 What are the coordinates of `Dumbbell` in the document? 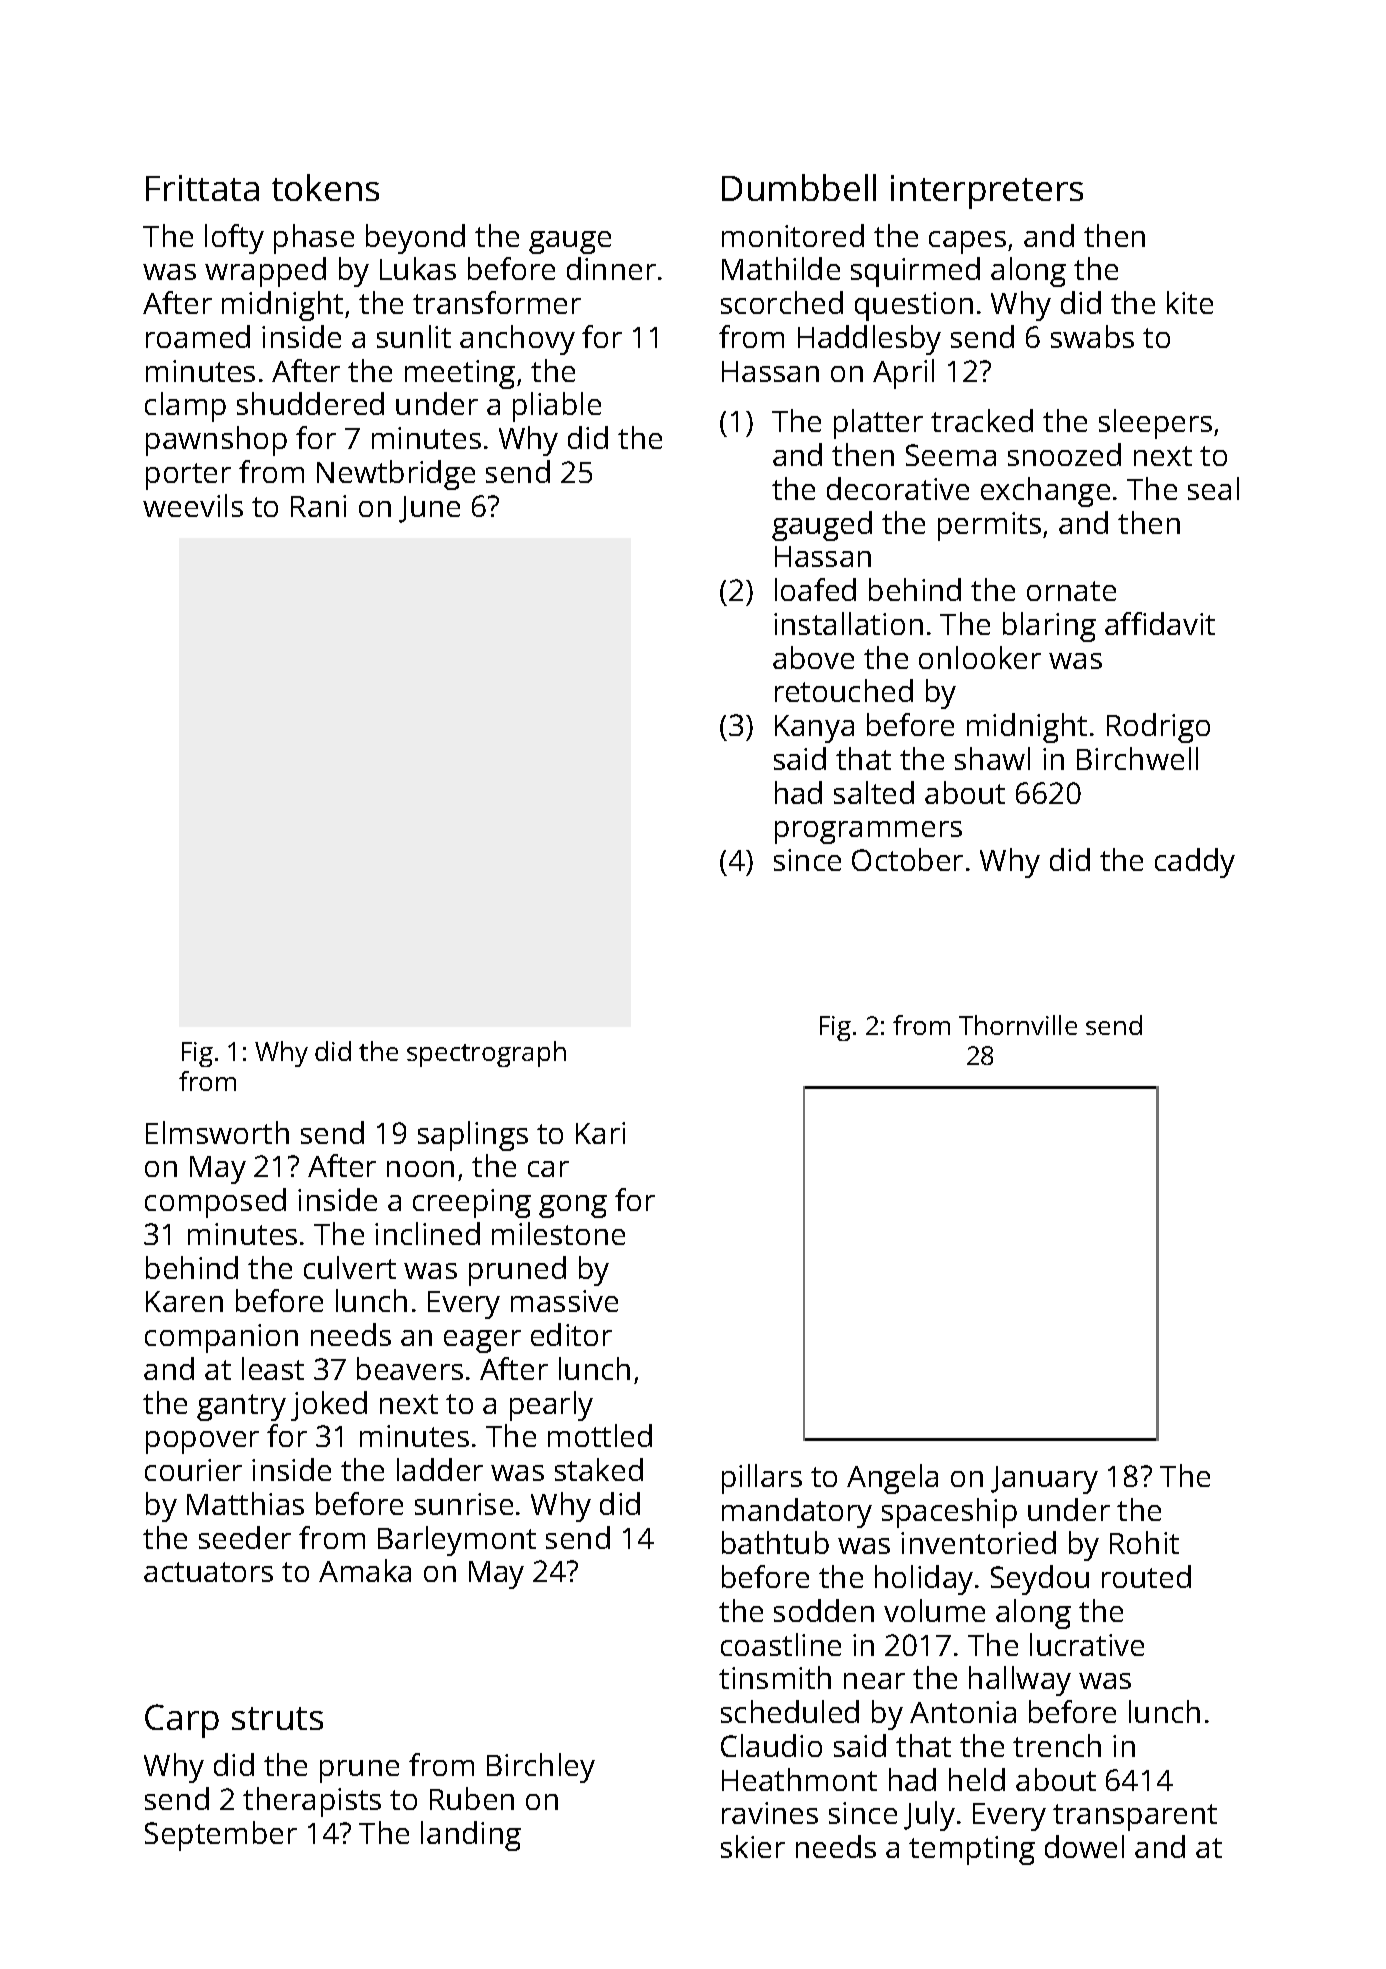 It's located at (799, 187).
